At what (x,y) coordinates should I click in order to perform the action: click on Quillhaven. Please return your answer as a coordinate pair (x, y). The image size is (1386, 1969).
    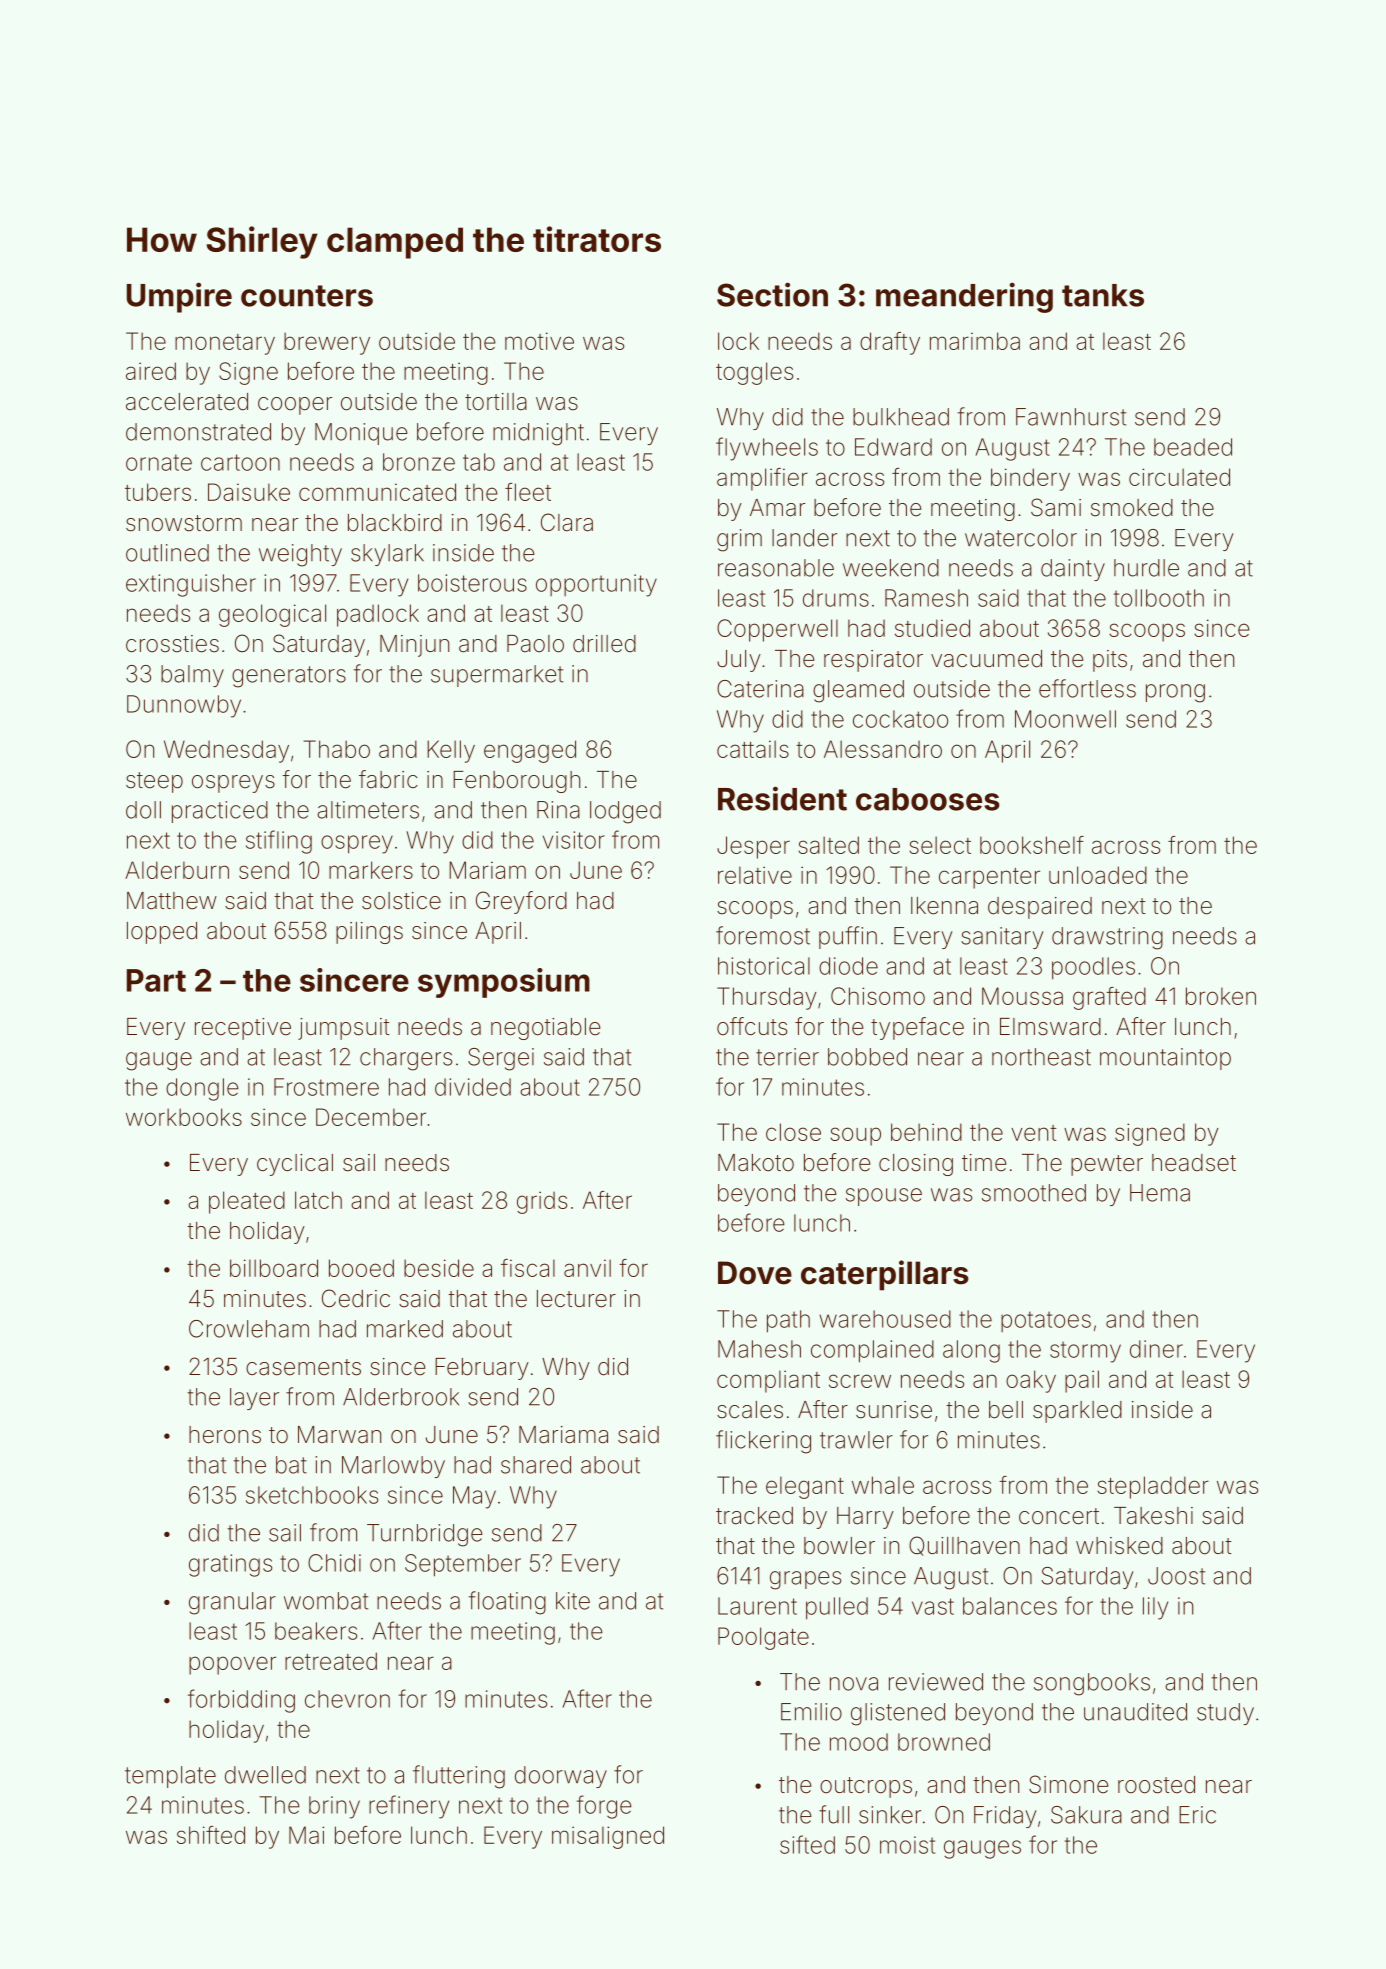
    Looking at the image, I should click on (964, 1546).
